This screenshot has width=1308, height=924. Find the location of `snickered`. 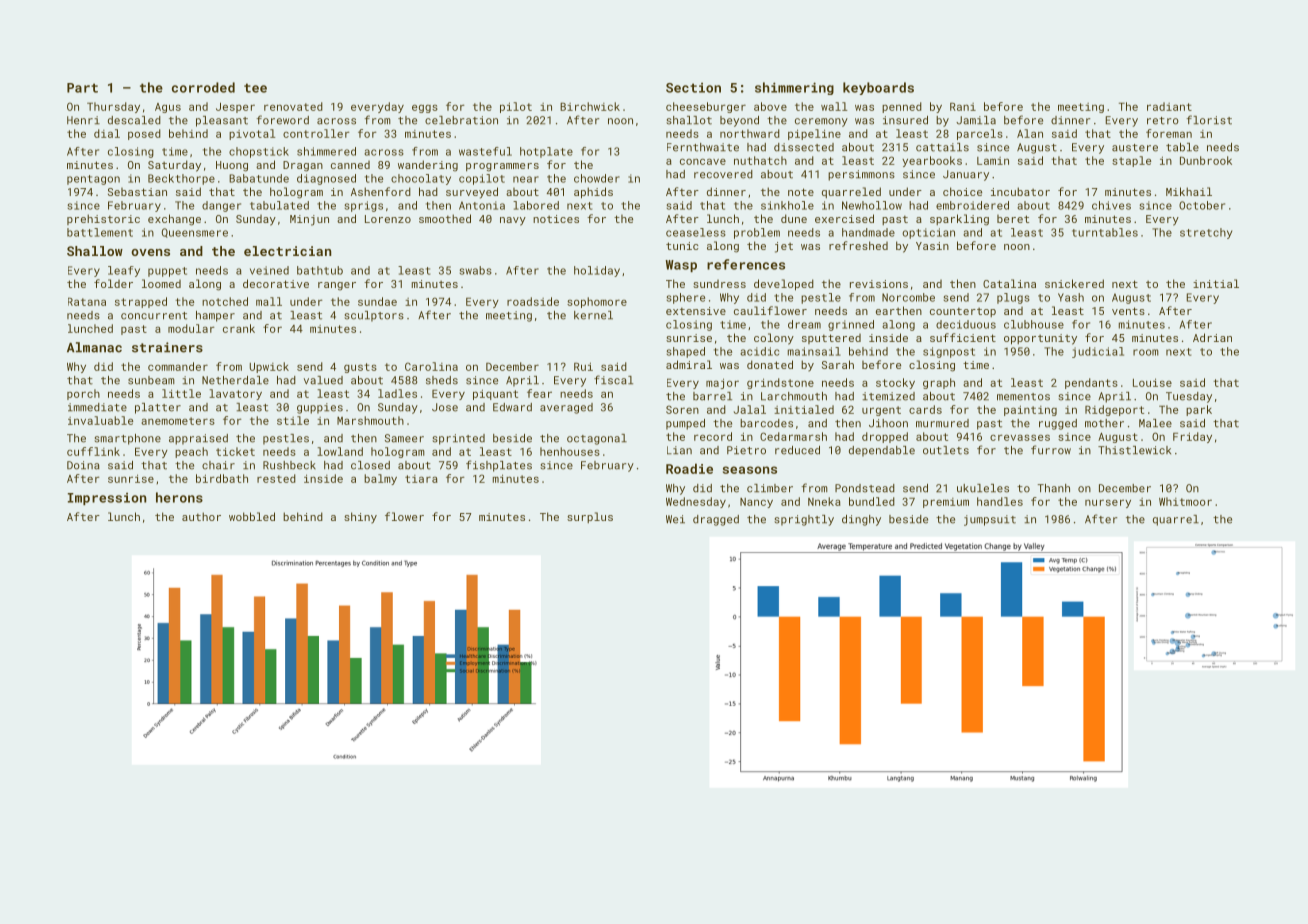

snickered is located at coordinates (1074, 283).
